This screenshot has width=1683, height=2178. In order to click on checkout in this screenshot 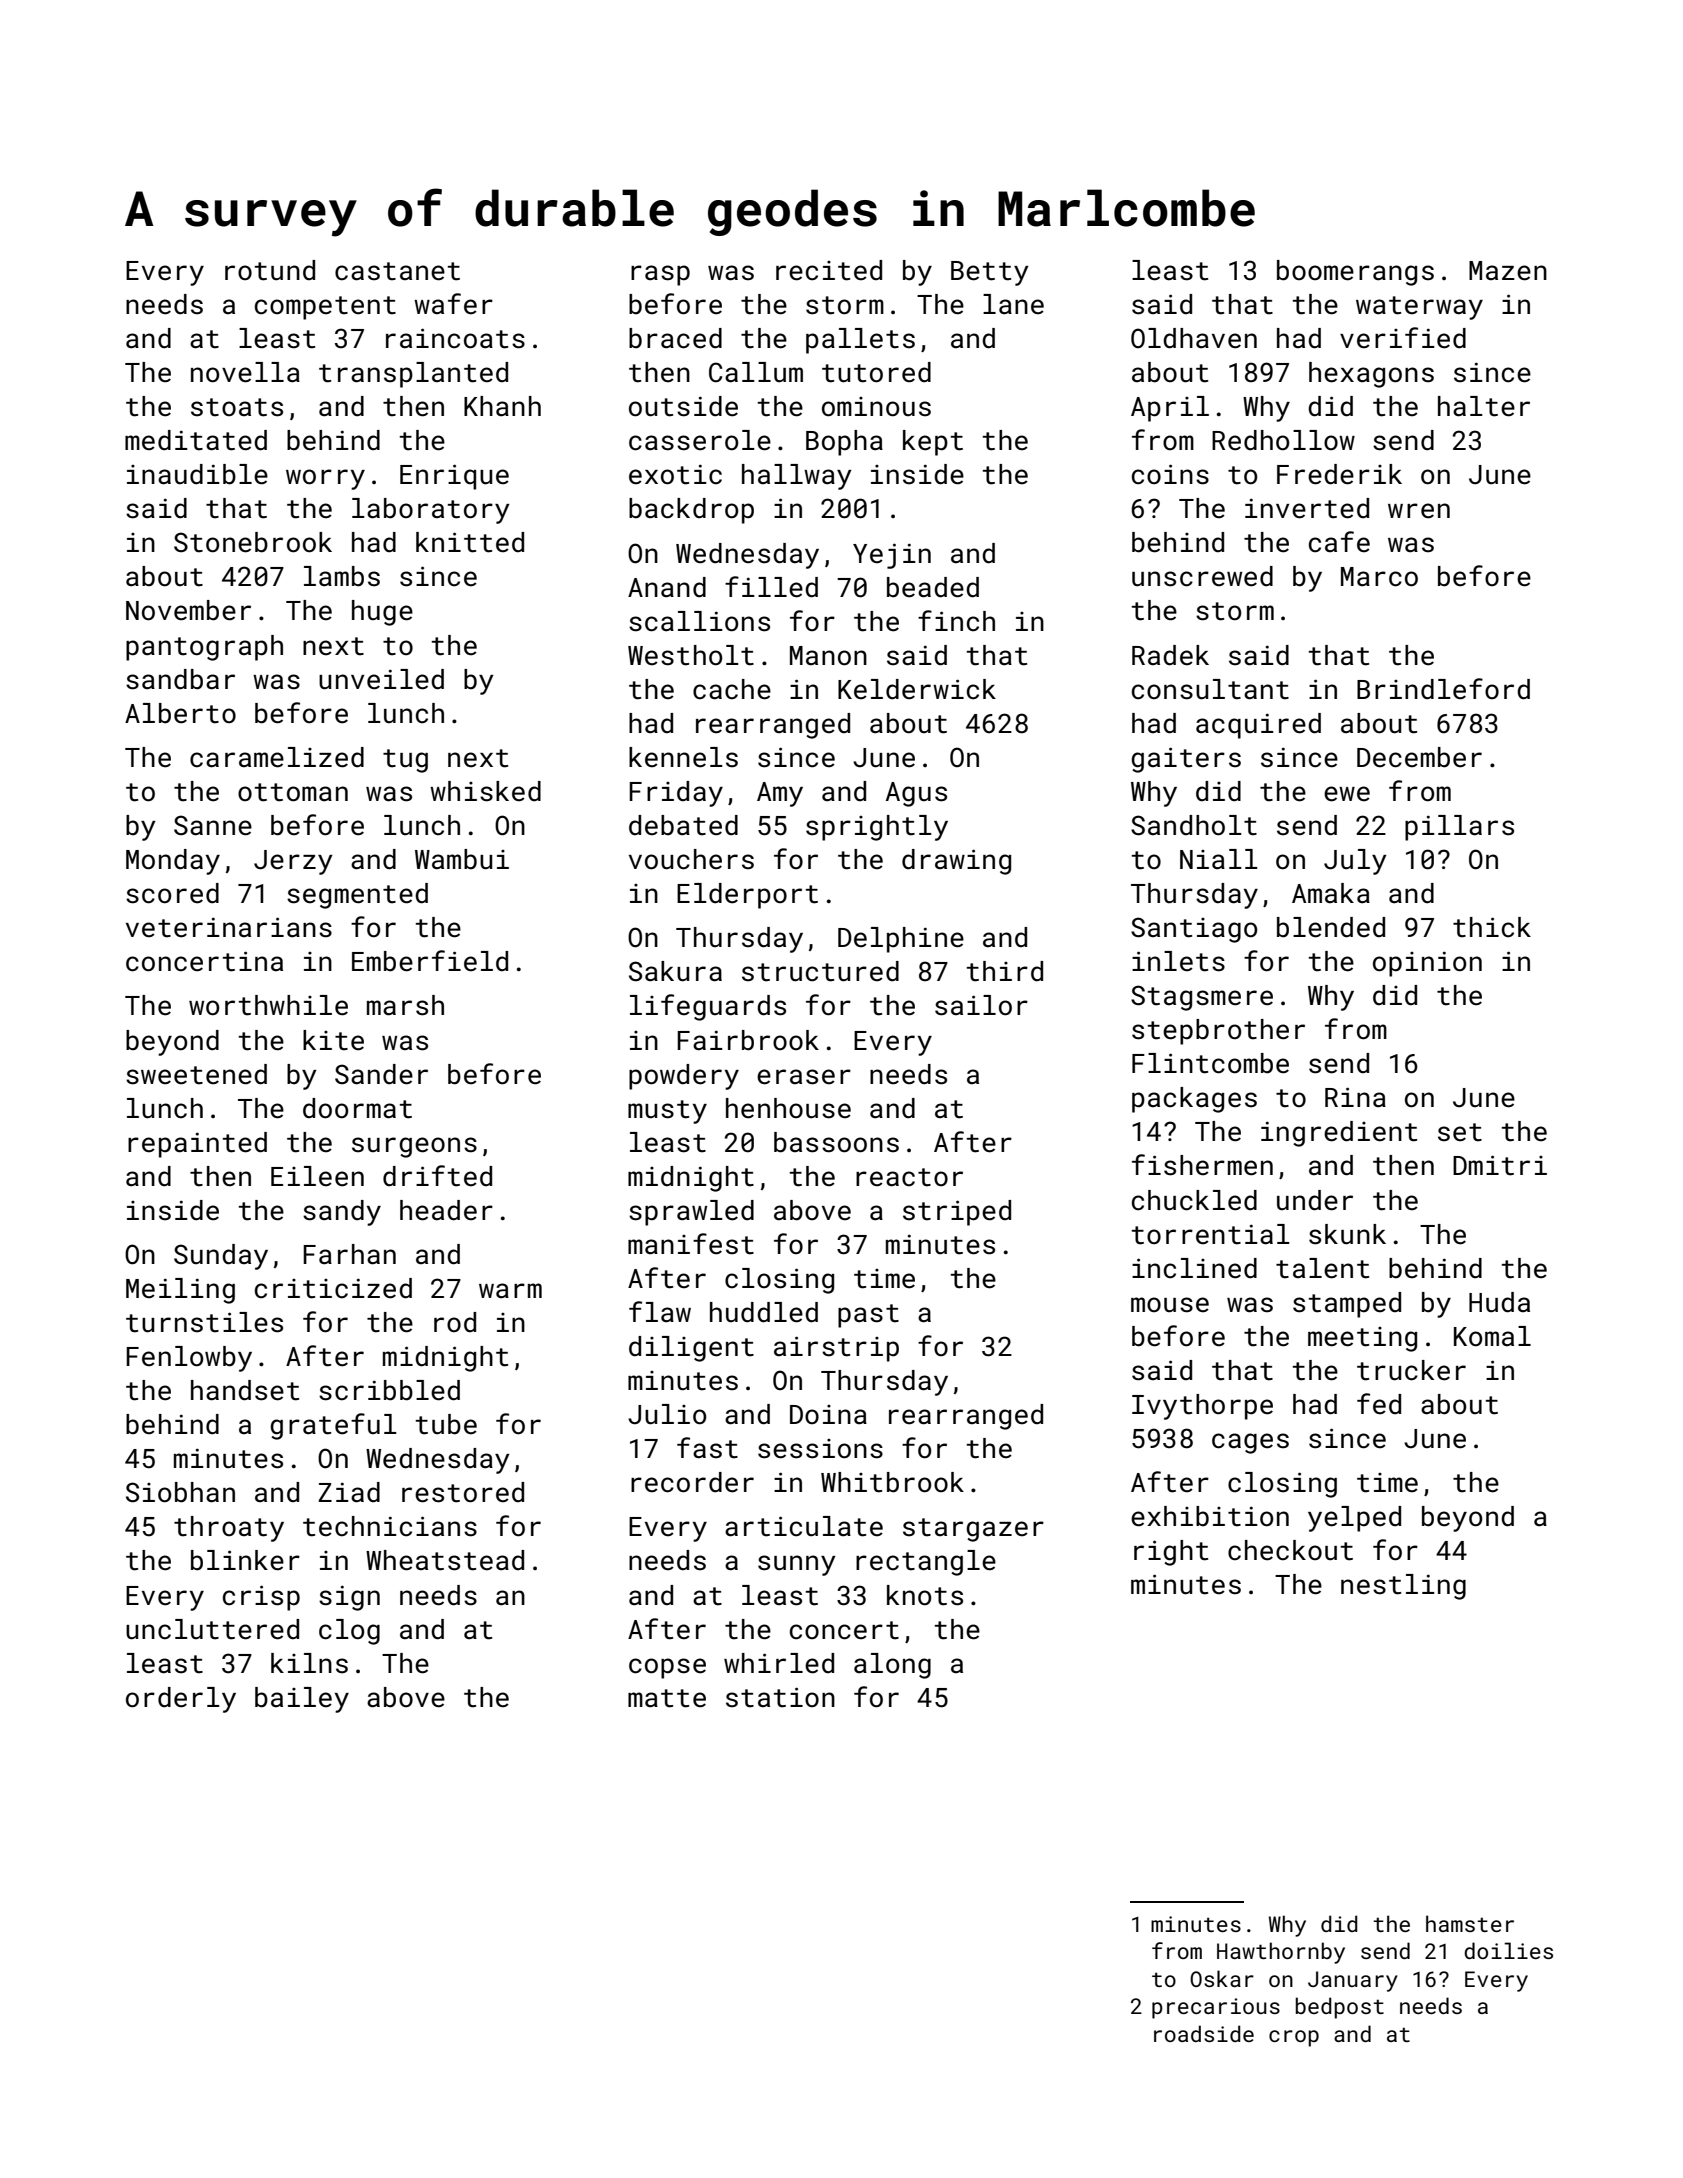, I will do `click(1290, 1550)`.
